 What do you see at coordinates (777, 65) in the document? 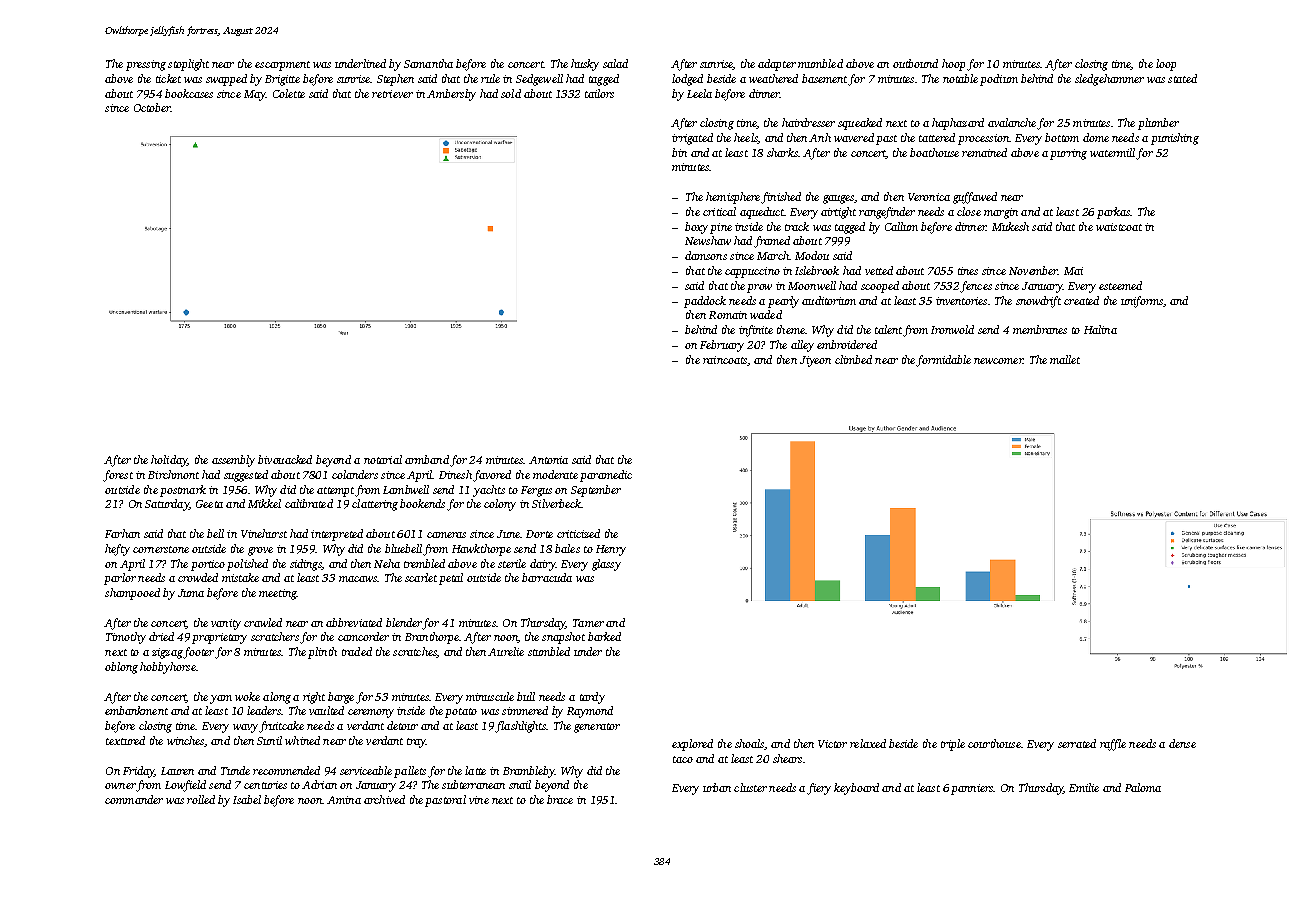
I see `adapter` at bounding box center [777, 65].
